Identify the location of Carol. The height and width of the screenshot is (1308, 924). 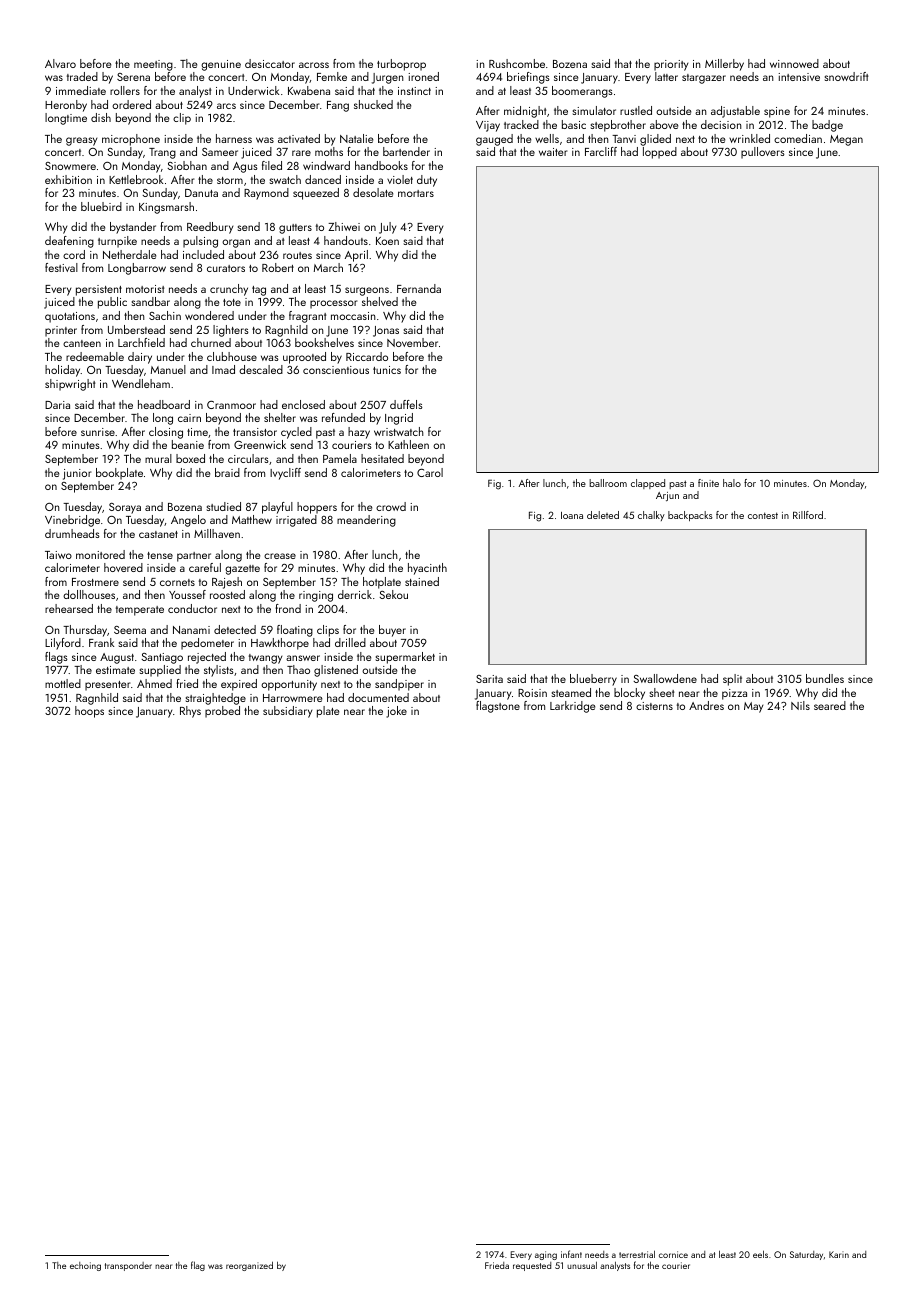
(430, 472).
